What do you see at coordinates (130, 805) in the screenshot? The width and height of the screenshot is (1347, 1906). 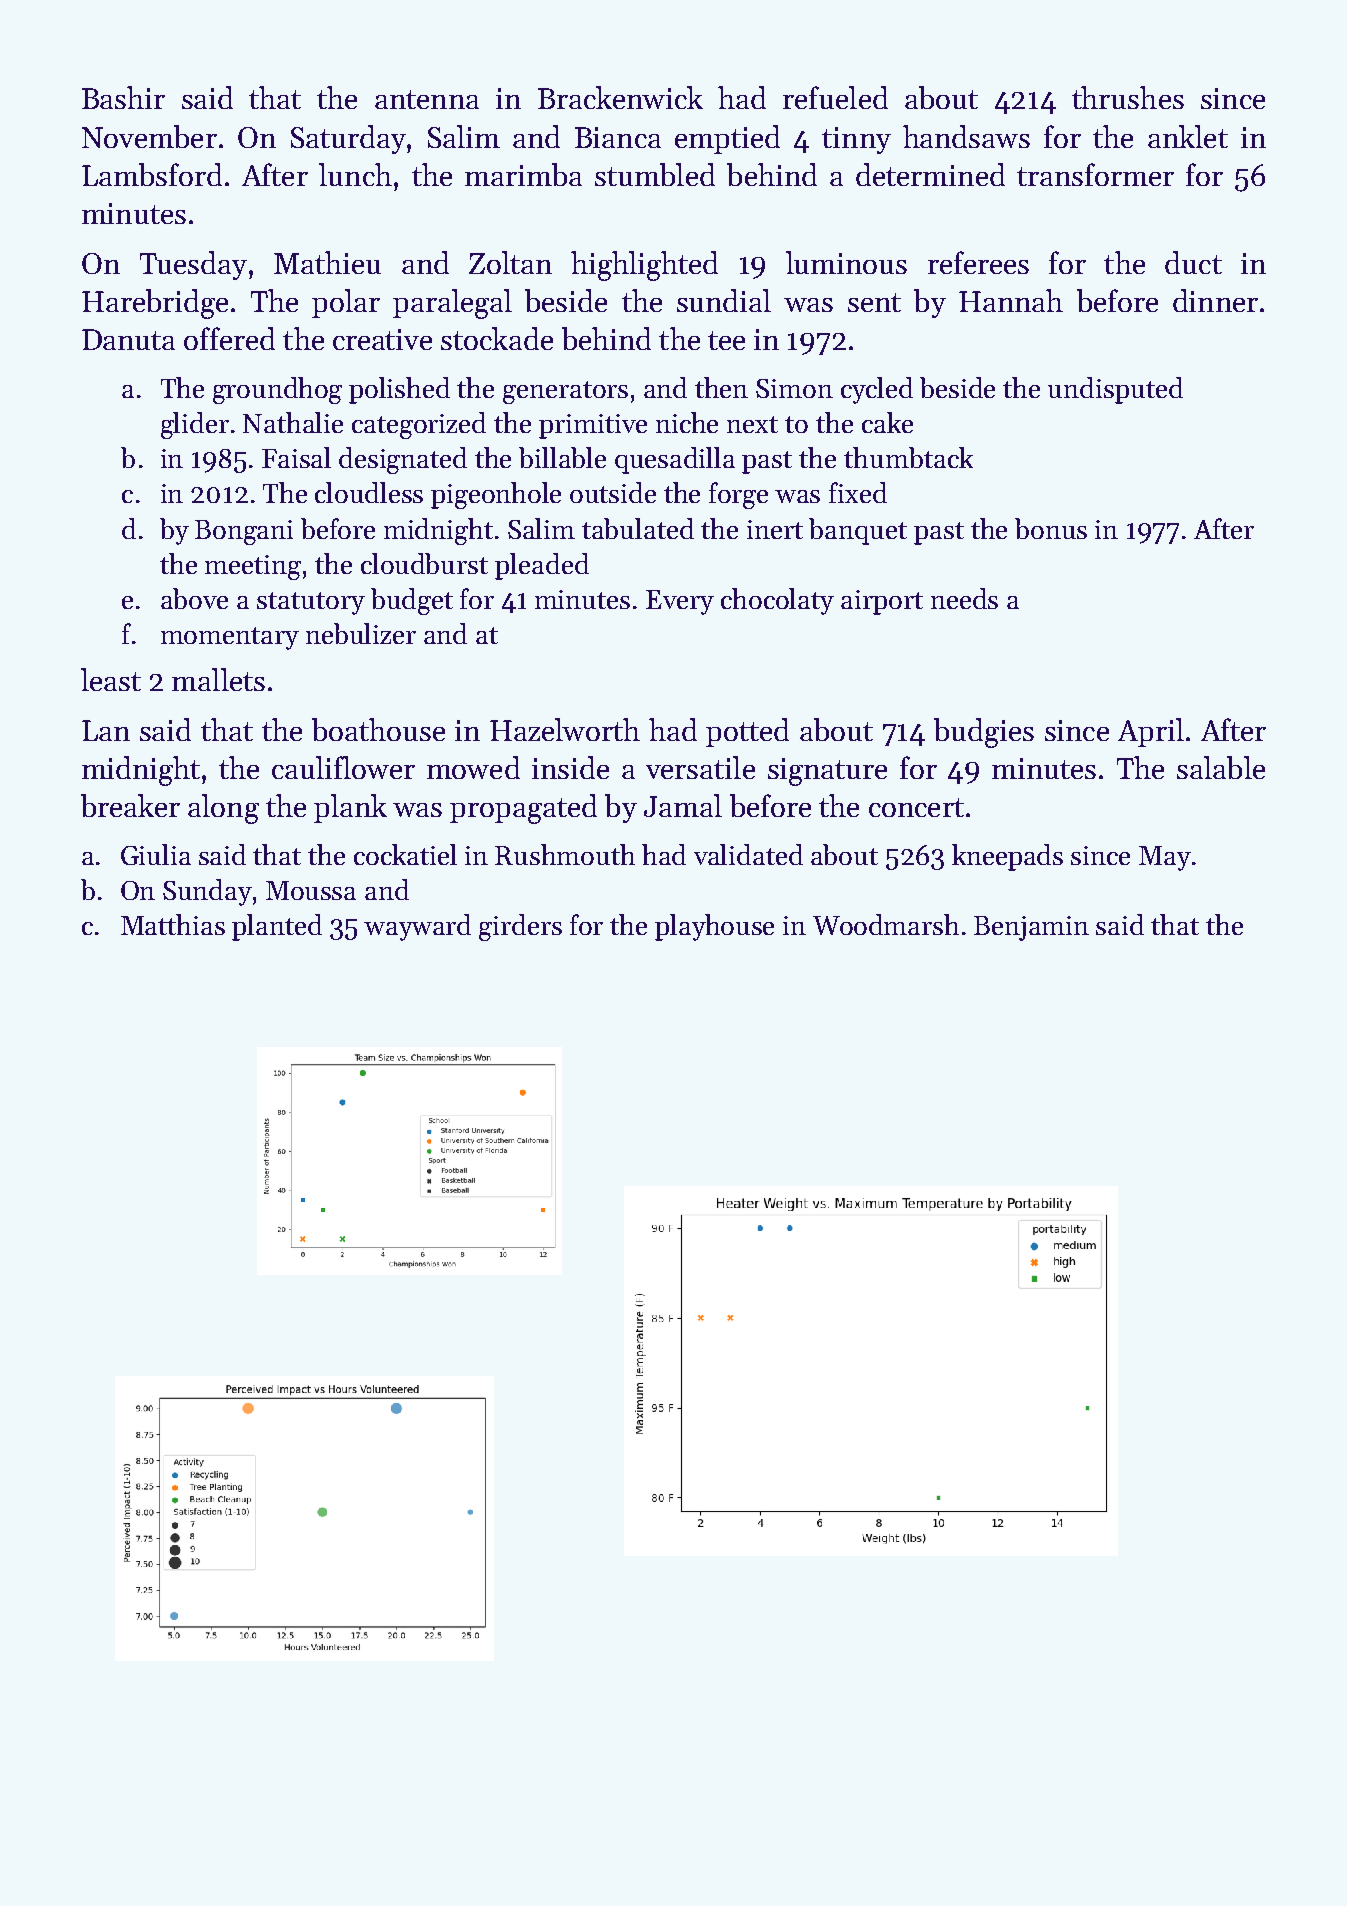 I see `breaker` at bounding box center [130, 805].
